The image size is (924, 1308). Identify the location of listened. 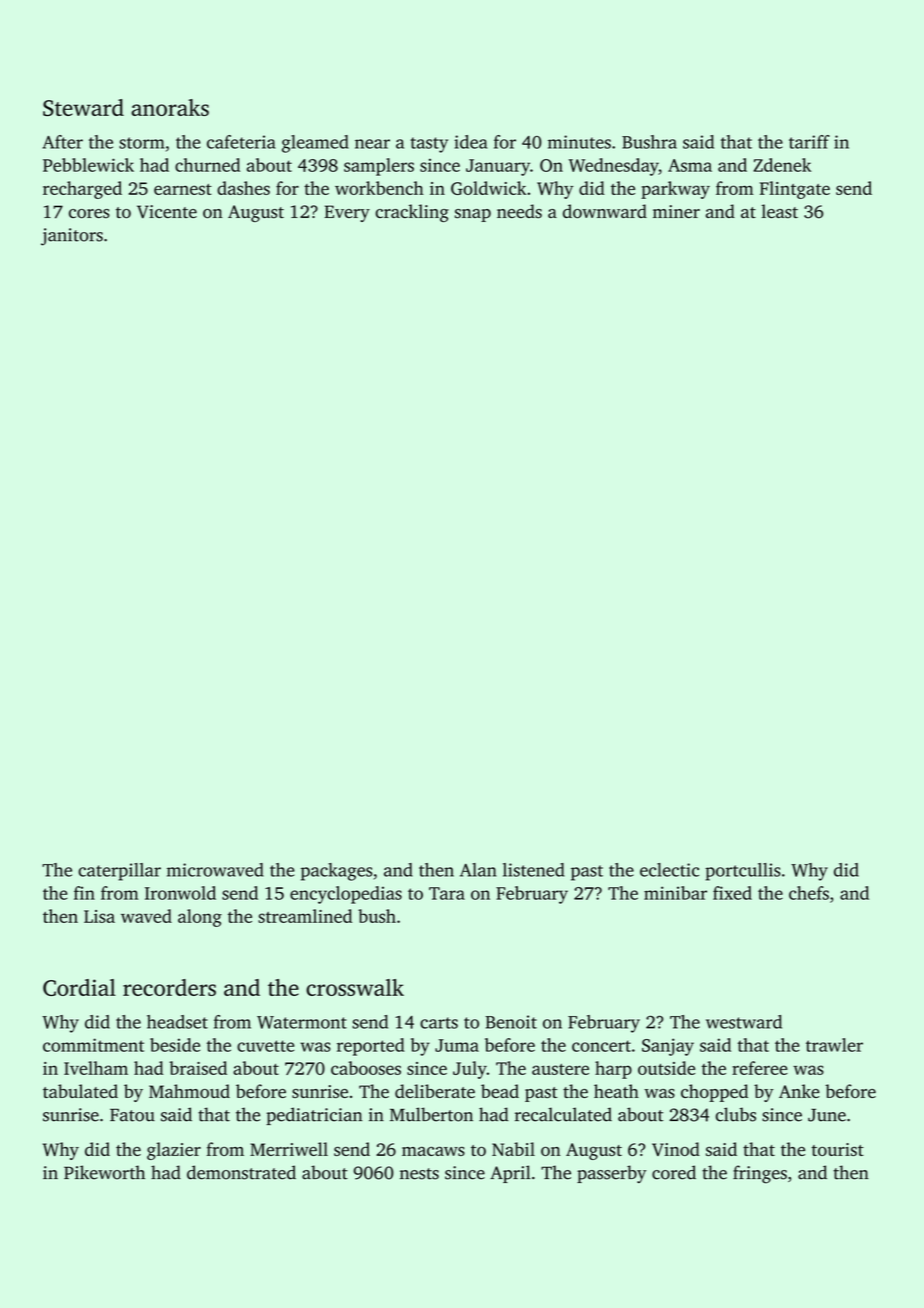
(534, 870).
